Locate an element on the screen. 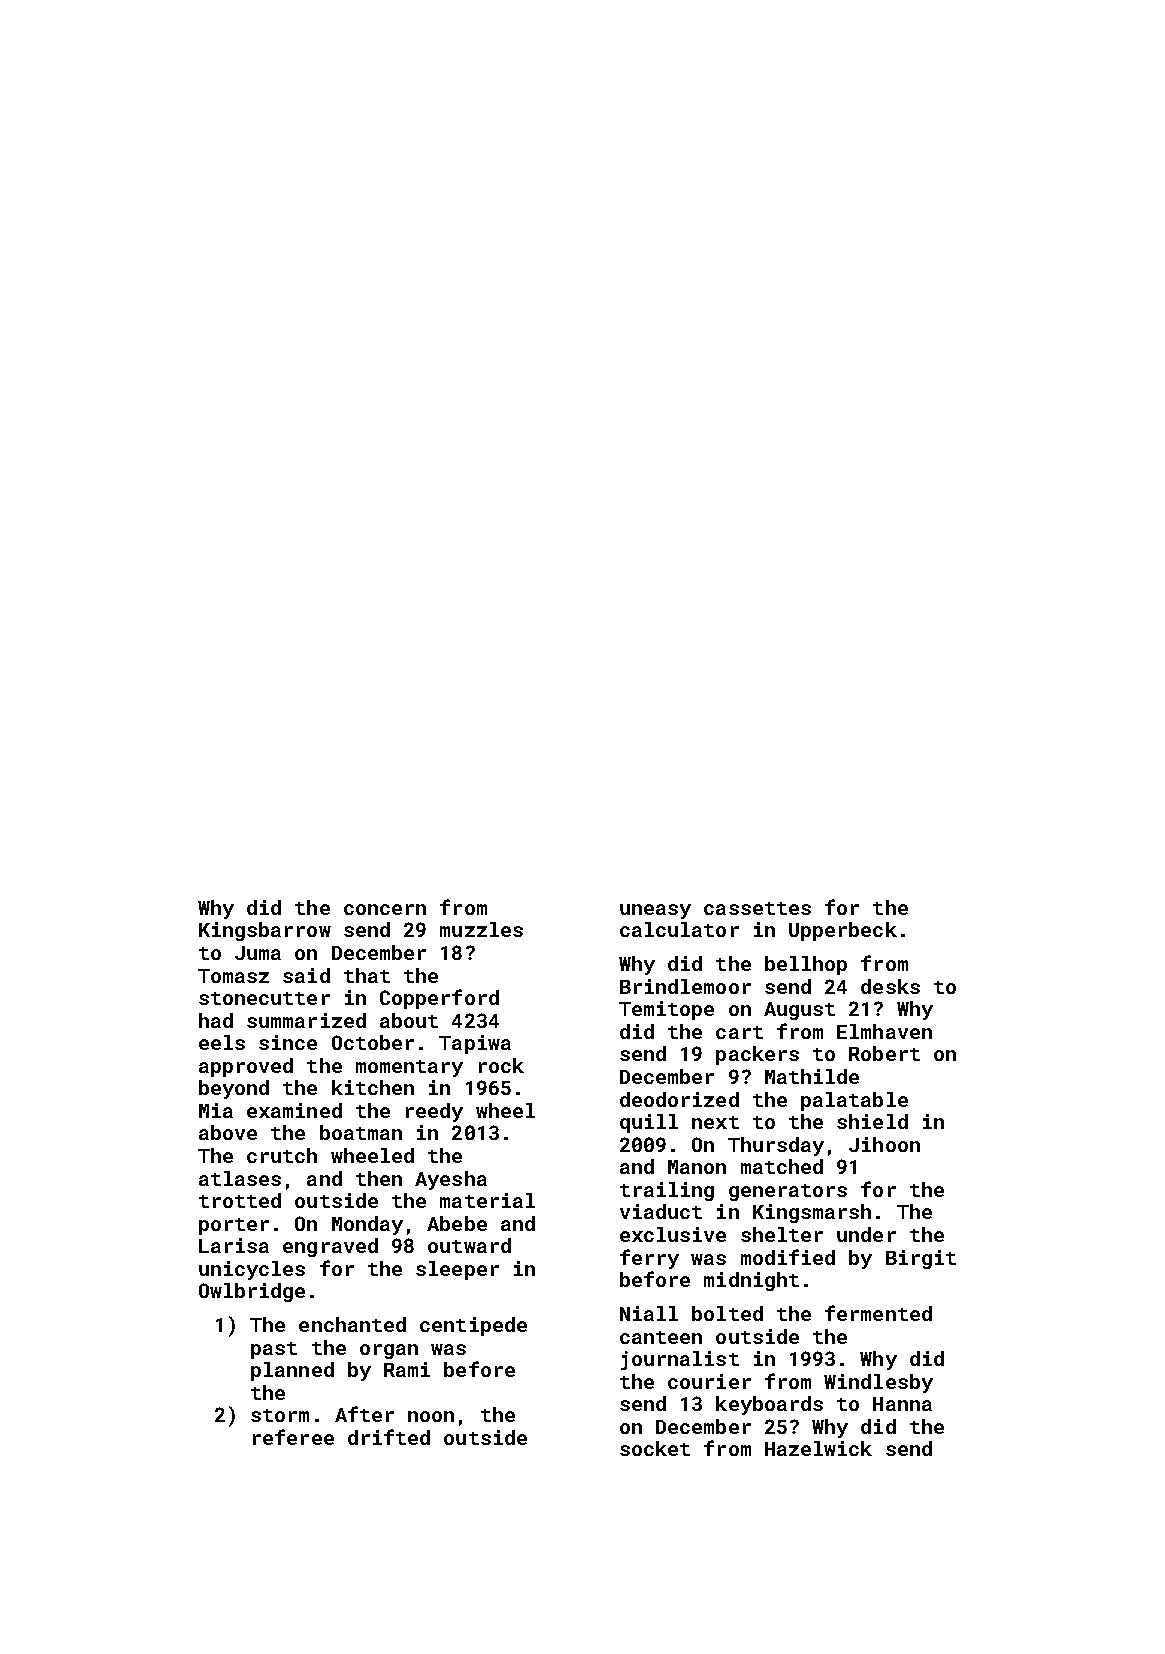 The image size is (1165, 1654). atlases is located at coordinates (240, 1178).
